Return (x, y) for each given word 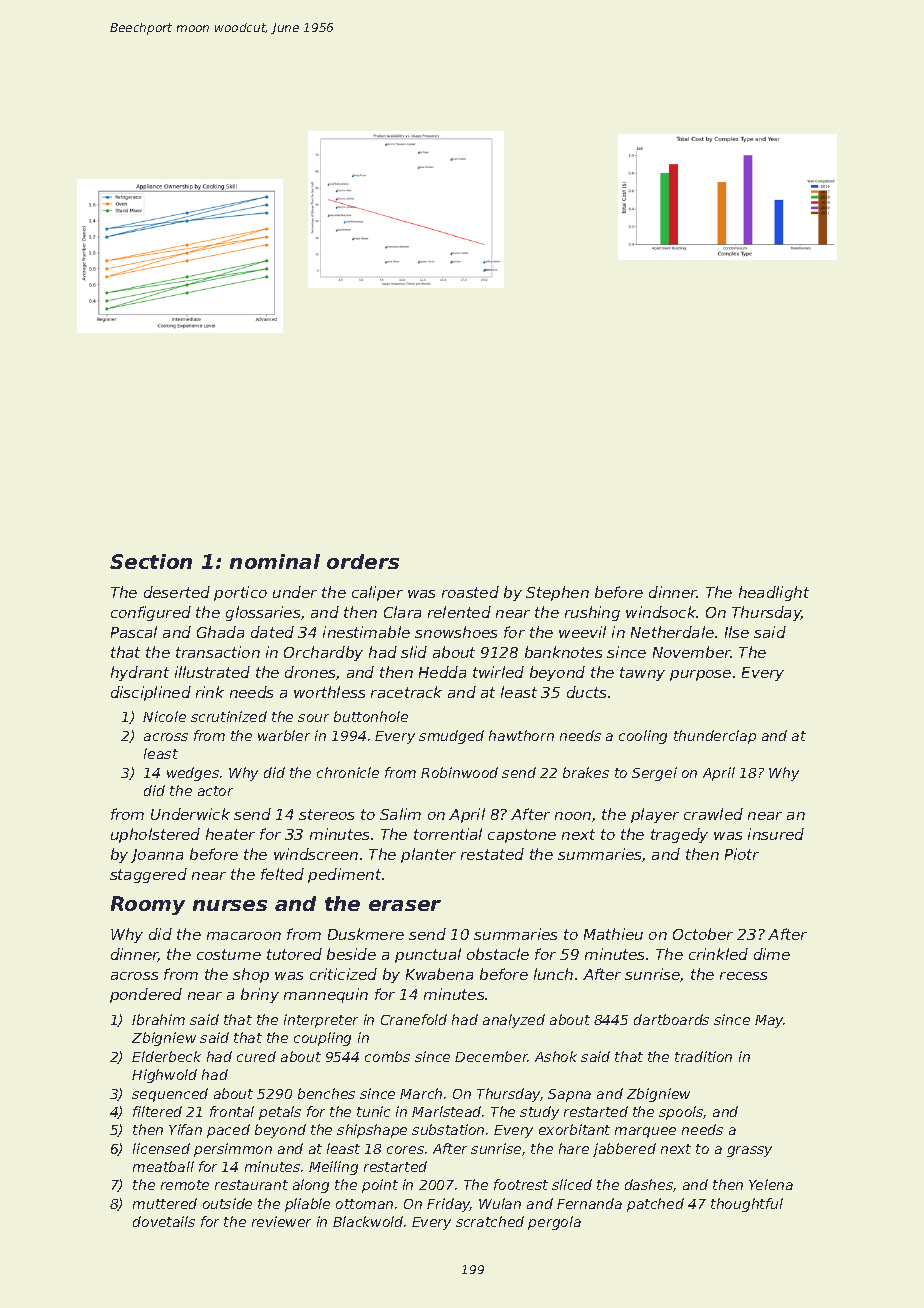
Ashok (556, 1056)
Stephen (557, 593)
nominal (275, 561)
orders (363, 561)
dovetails (164, 1221)
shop (251, 975)
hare (574, 1148)
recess (743, 976)
